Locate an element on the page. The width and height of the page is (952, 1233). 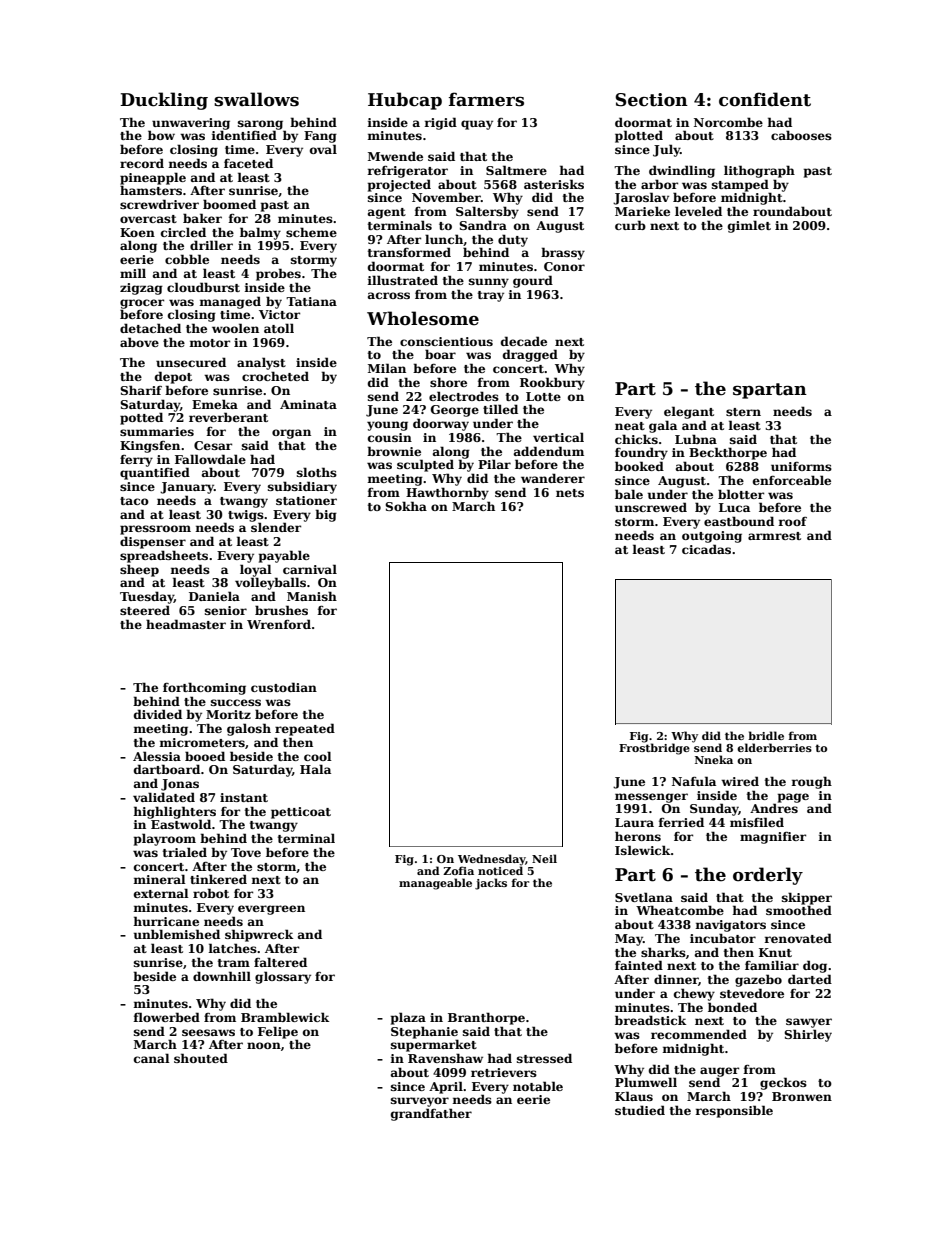
petticoat is located at coordinates (301, 813).
